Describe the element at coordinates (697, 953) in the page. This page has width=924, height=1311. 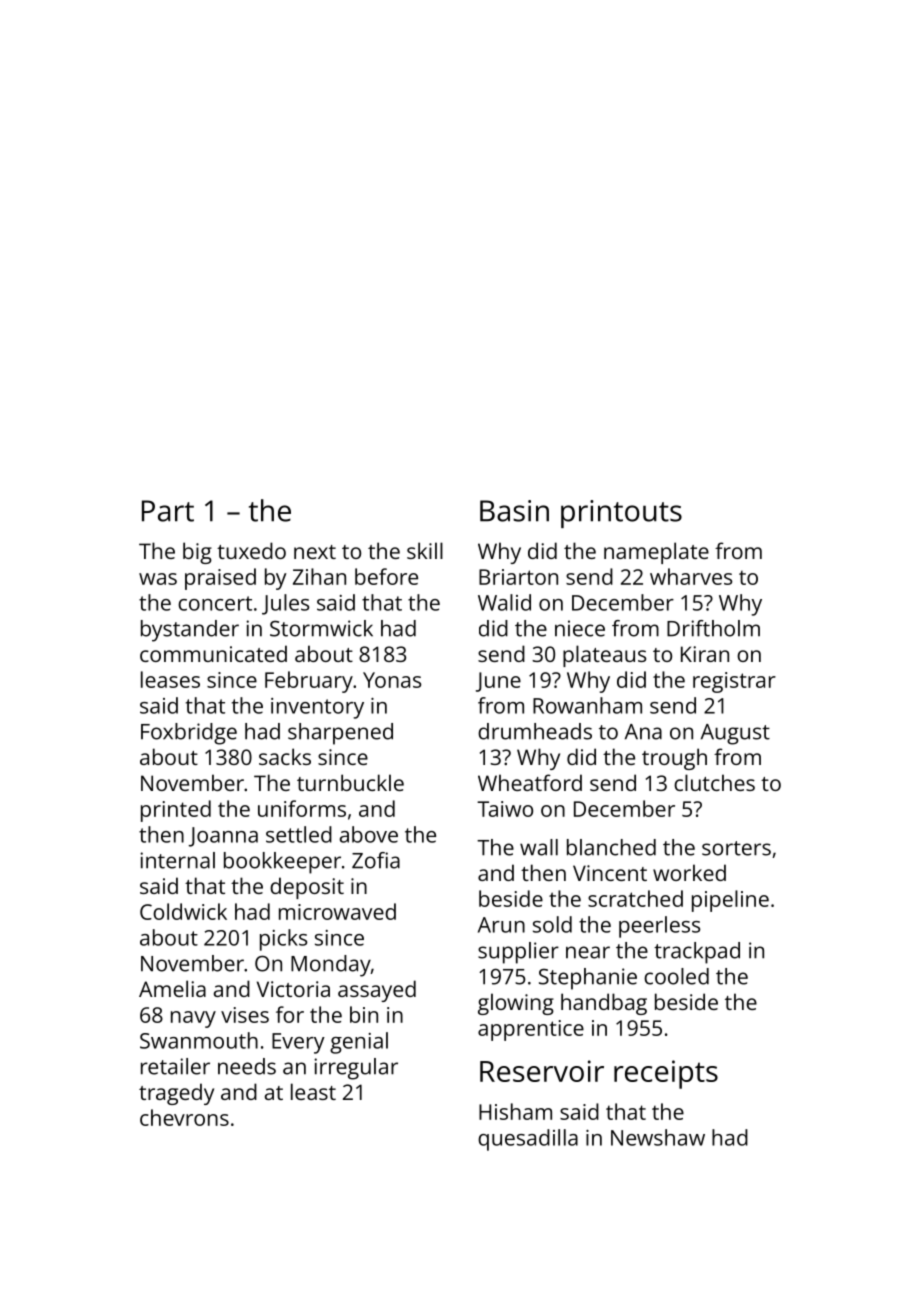
I see `trackpad` at that location.
